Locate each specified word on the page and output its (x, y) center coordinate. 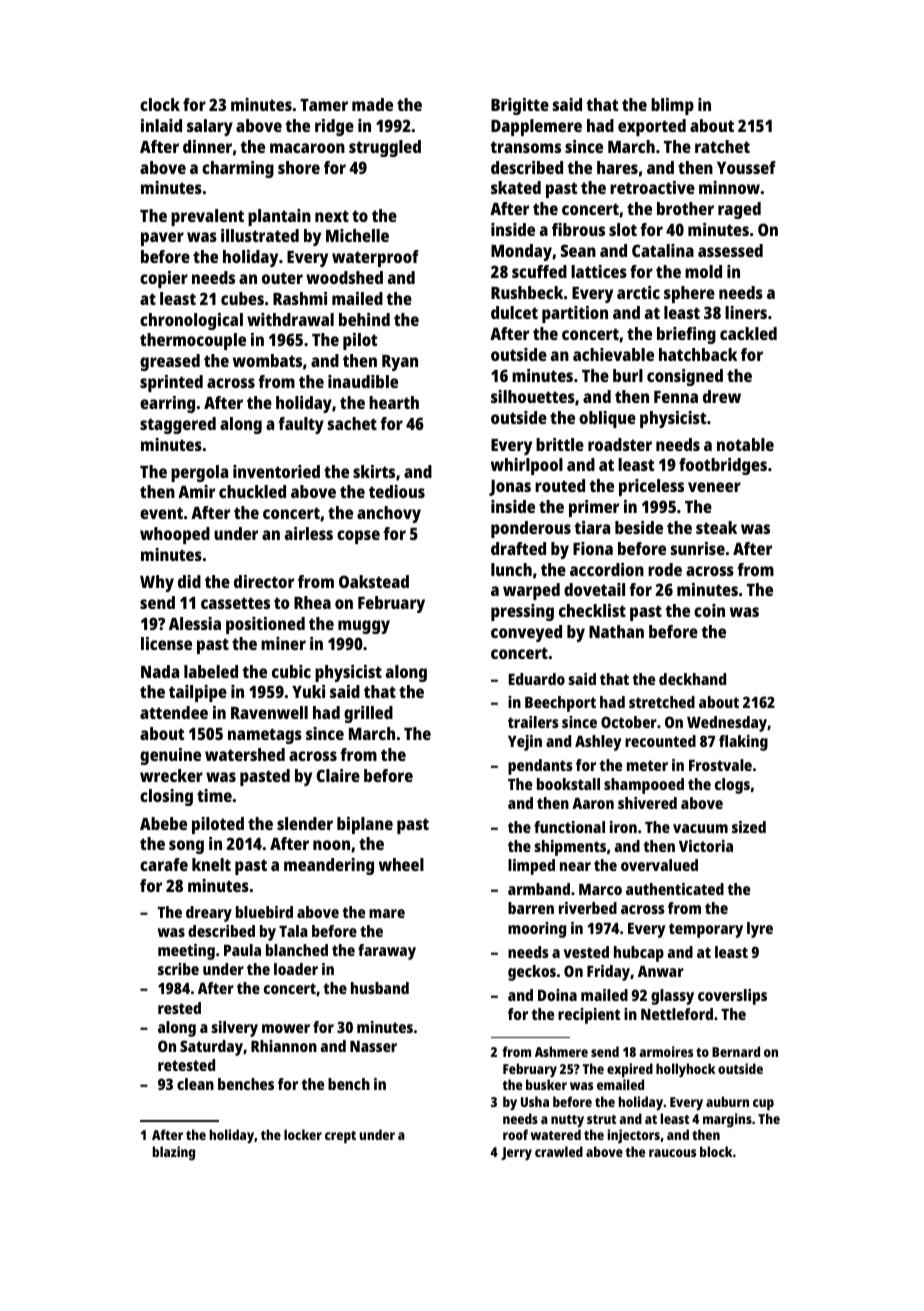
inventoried (276, 471)
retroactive (652, 187)
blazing (173, 1153)
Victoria (706, 846)
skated (516, 187)
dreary (209, 914)
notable (745, 444)
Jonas (510, 488)
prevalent (207, 217)
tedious (397, 491)
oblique (607, 419)
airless (309, 533)
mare (387, 913)
